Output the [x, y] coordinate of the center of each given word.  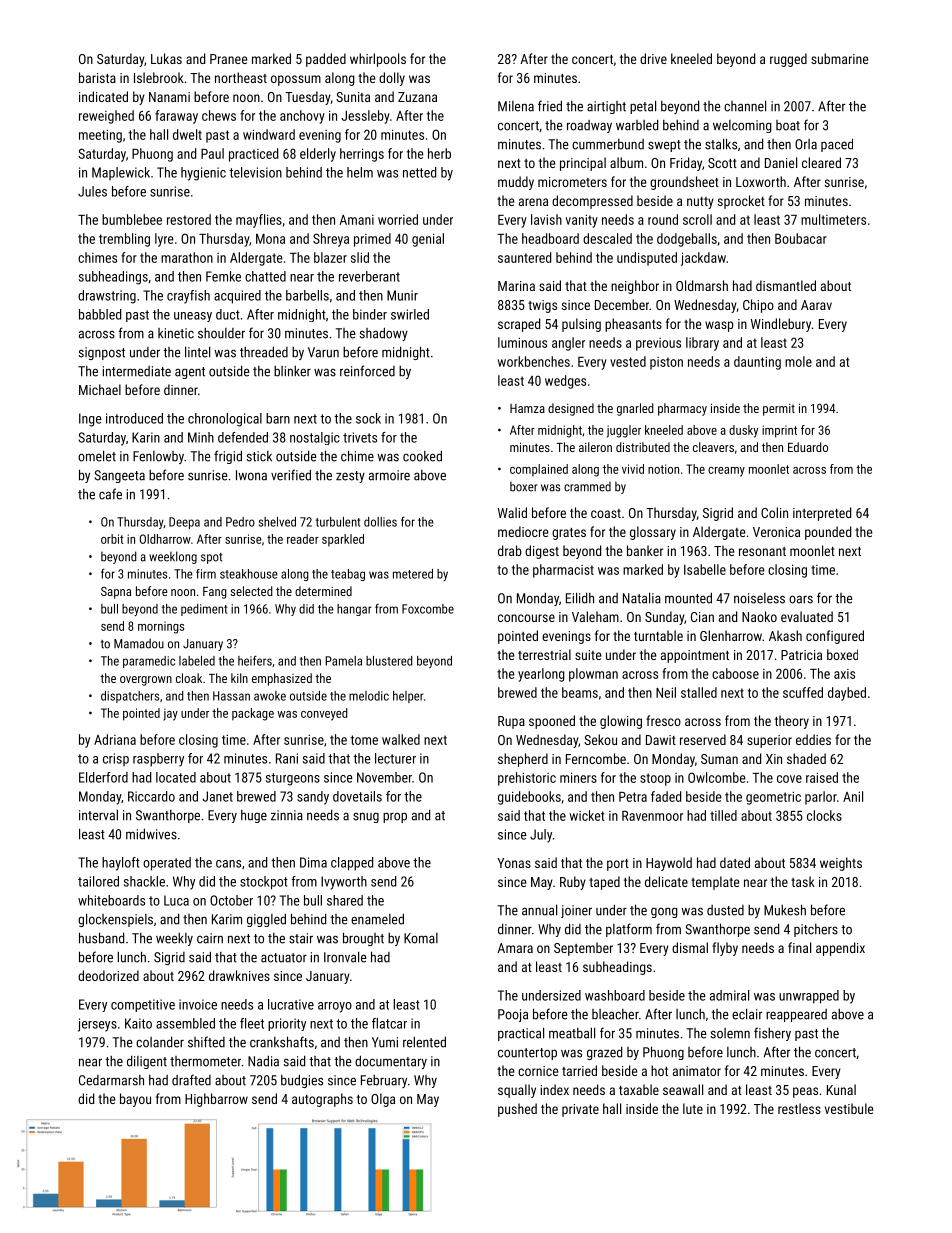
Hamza [527, 408]
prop [395, 817]
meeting [100, 136]
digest [542, 552]
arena [533, 202]
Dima [313, 862]
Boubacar [801, 238]
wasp [719, 326]
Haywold [669, 864]
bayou [135, 1100]
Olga [383, 1100]
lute [693, 1108]
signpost [102, 353]
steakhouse [249, 574]
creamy [726, 472]
